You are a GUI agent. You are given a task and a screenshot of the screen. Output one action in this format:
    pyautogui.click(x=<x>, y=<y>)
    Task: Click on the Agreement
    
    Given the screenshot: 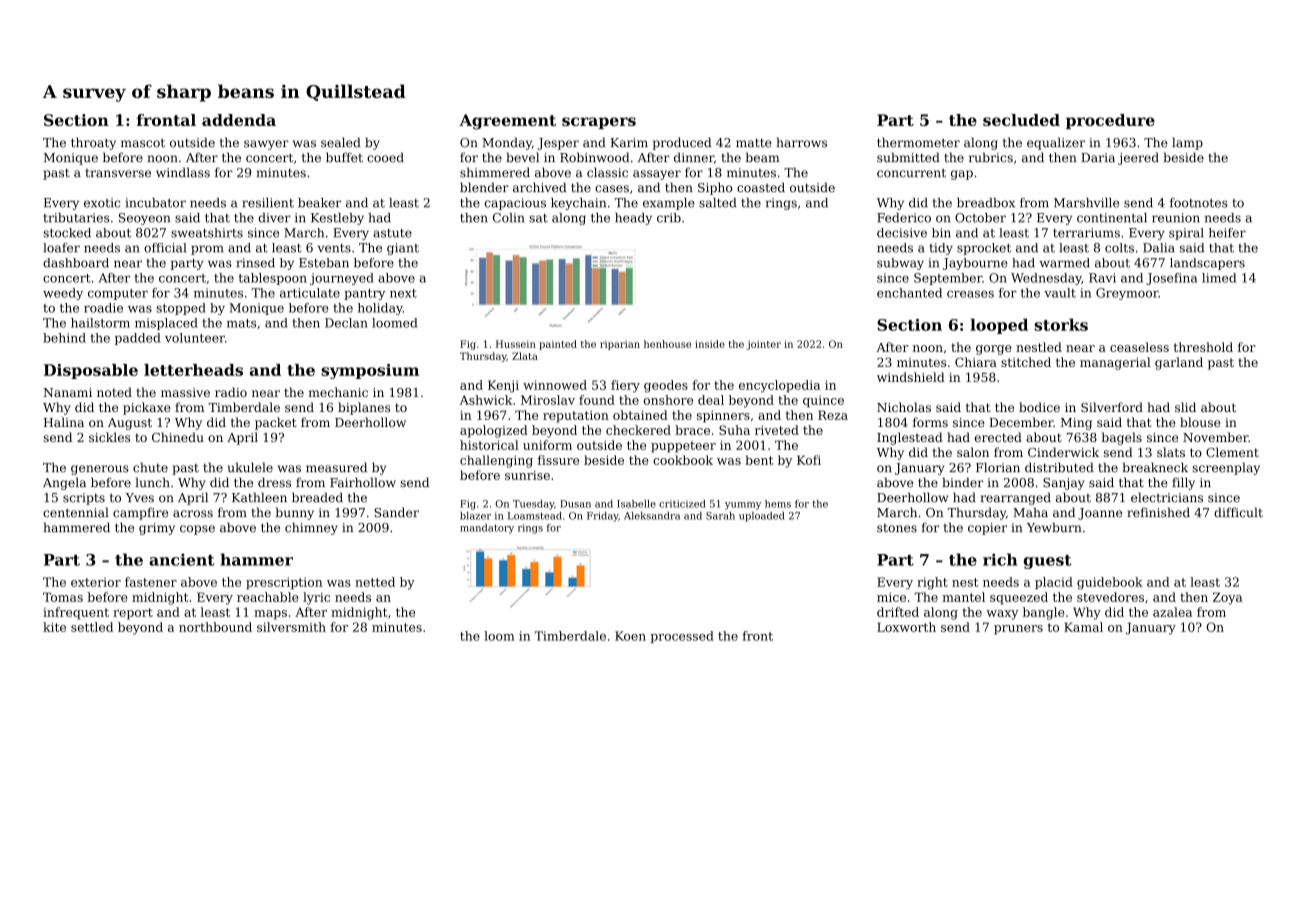 What is the action you would take?
    pyautogui.click(x=507, y=122)
